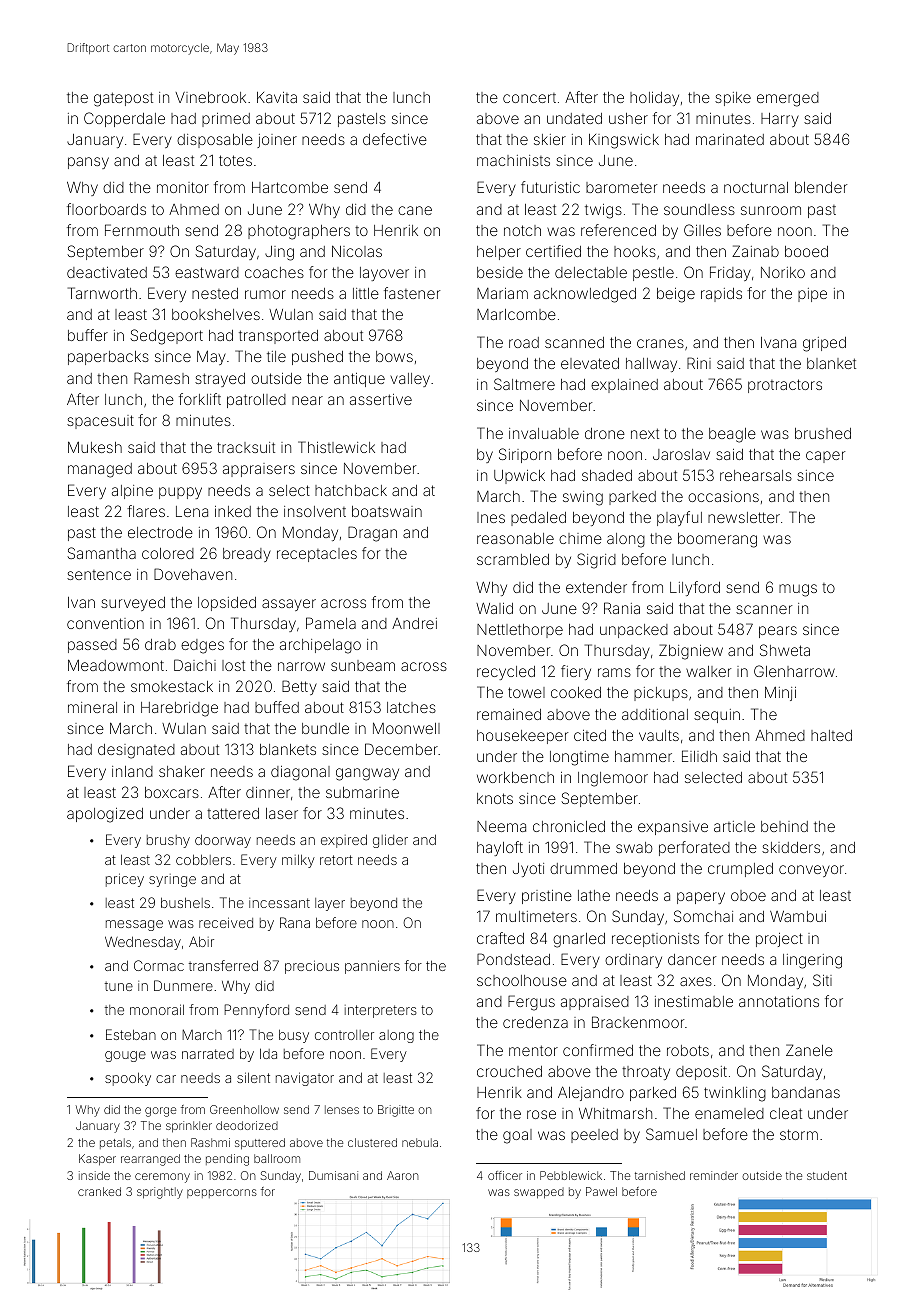 The image size is (924, 1308). Describe the element at coordinates (394, 356) in the document. I see `bows` at that location.
